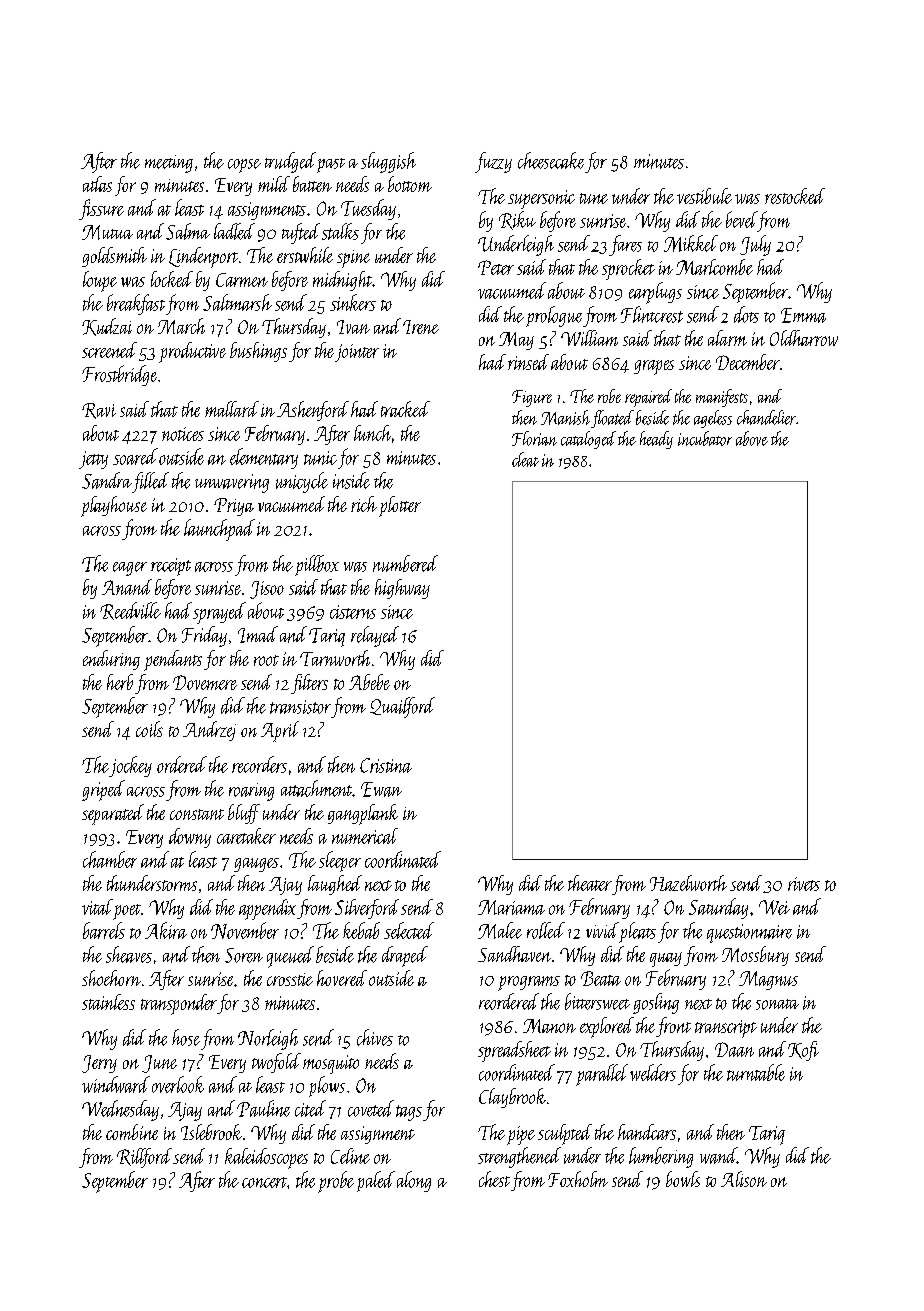 The width and height of the image is (924, 1311). I want to click on chamber, so click(110, 859).
